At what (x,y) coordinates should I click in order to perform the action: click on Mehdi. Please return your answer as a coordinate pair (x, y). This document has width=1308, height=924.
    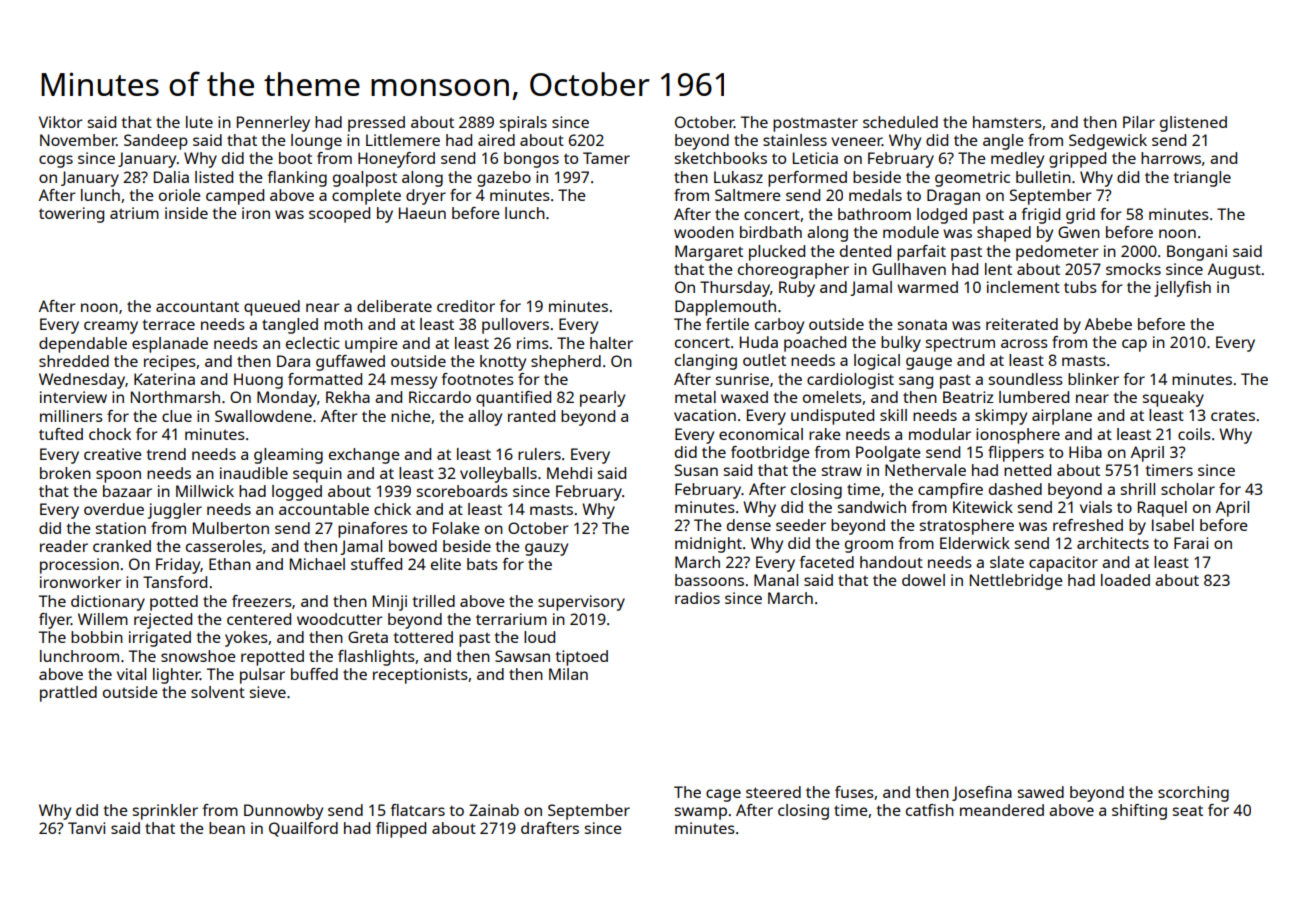
    Looking at the image, I should click on (569, 473).
